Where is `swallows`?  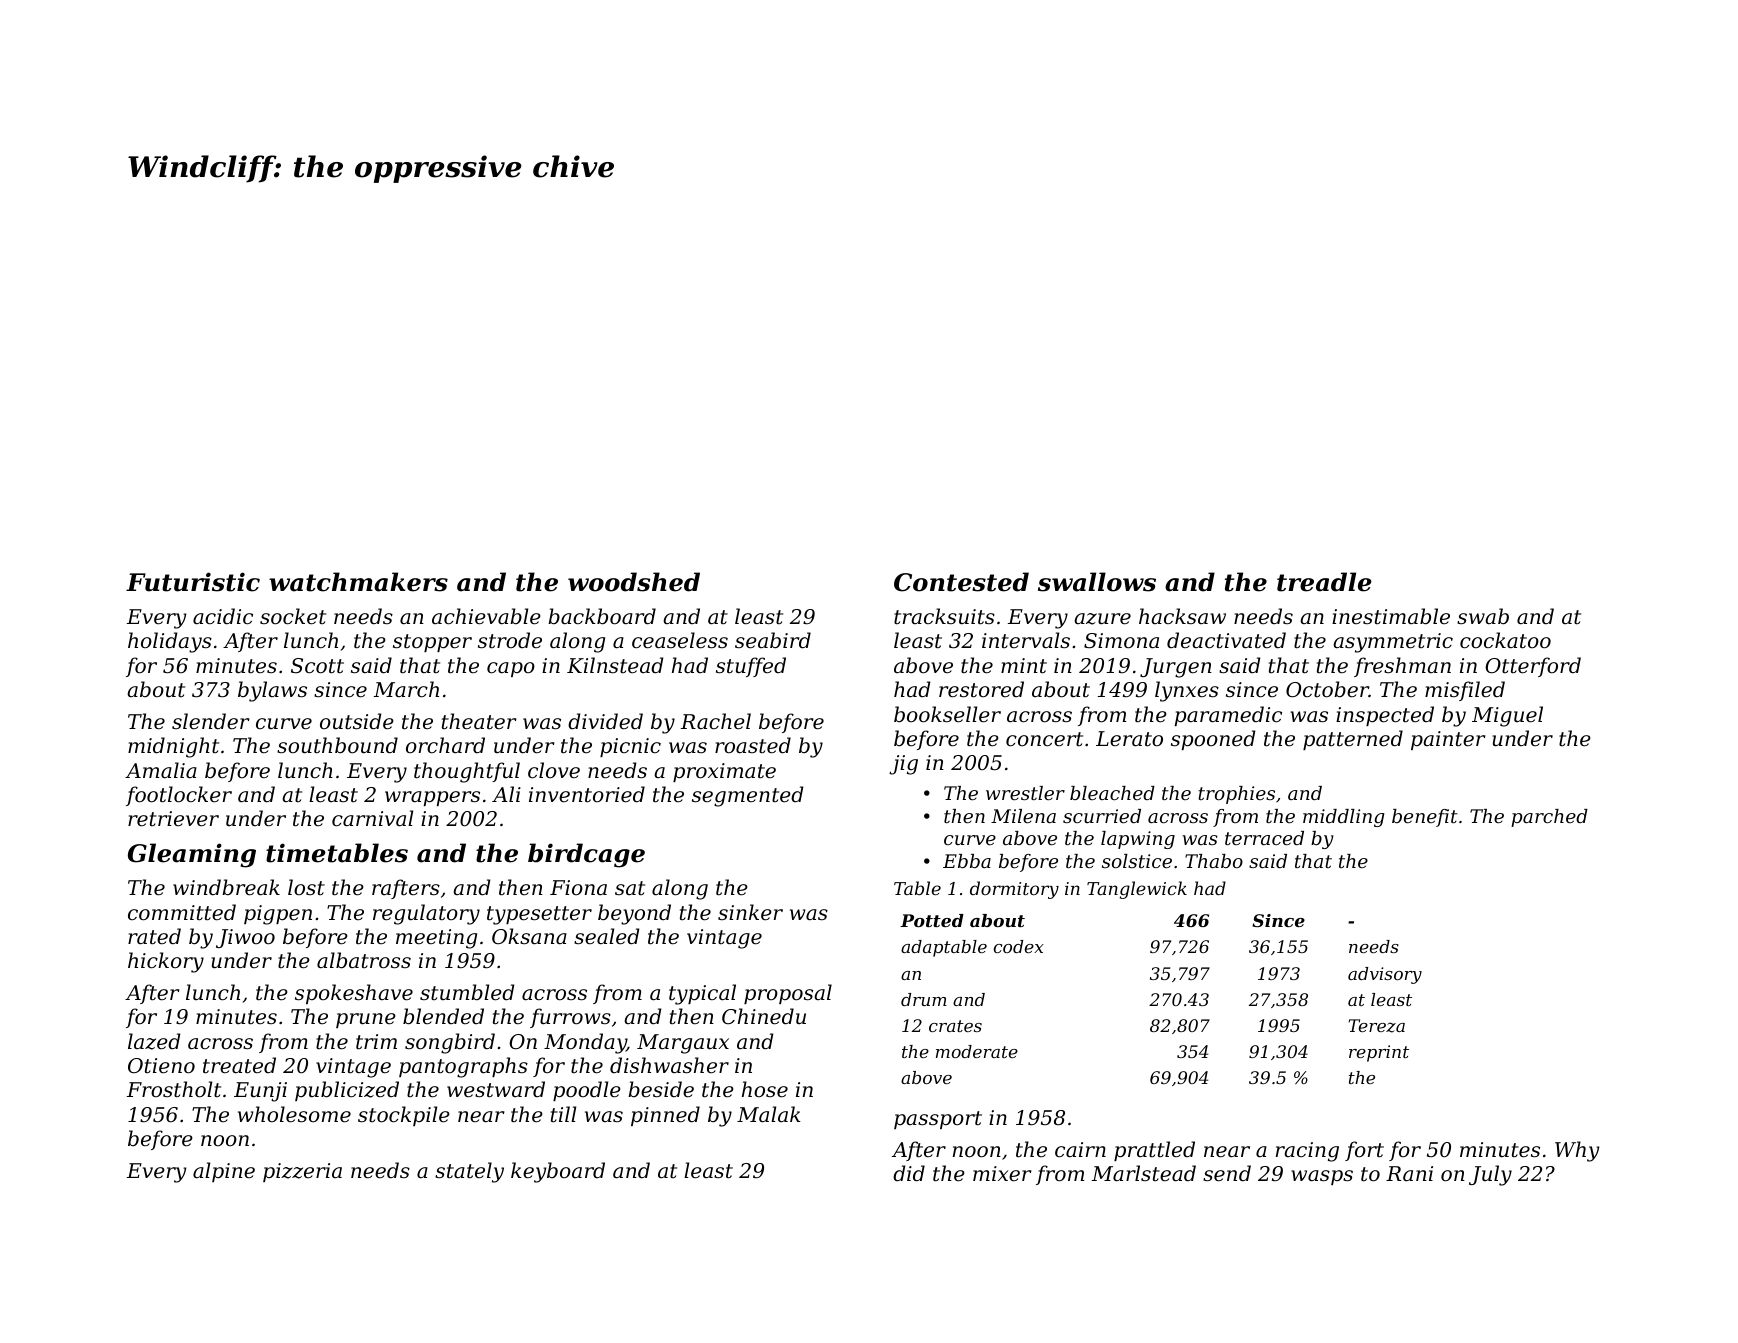 swallows is located at coordinates (1097, 582).
